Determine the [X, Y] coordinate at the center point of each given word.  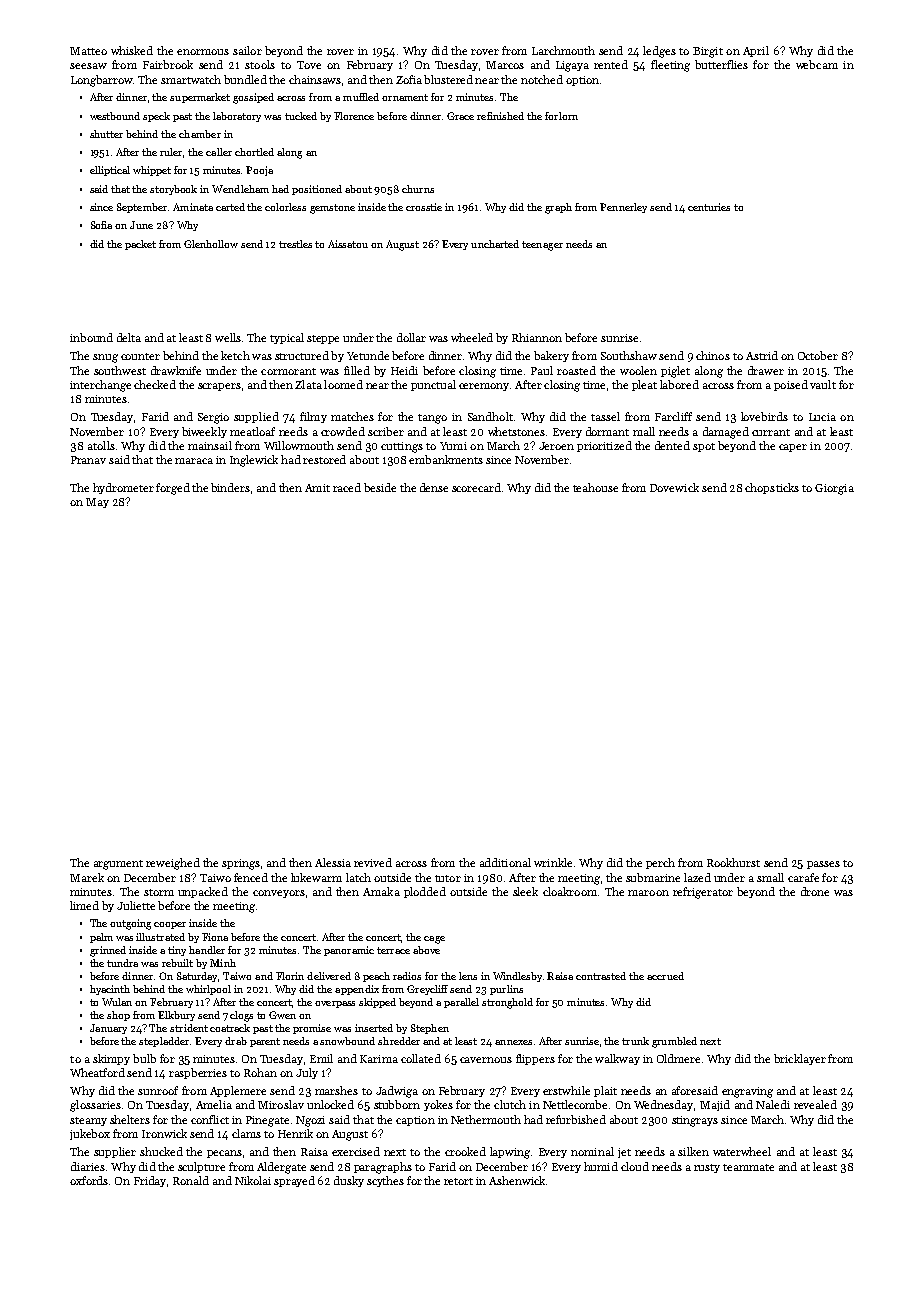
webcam [817, 64]
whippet [152, 171]
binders [230, 487]
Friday [150, 1181]
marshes [336, 1090]
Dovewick [674, 487]
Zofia [409, 79]
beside [380, 487]
